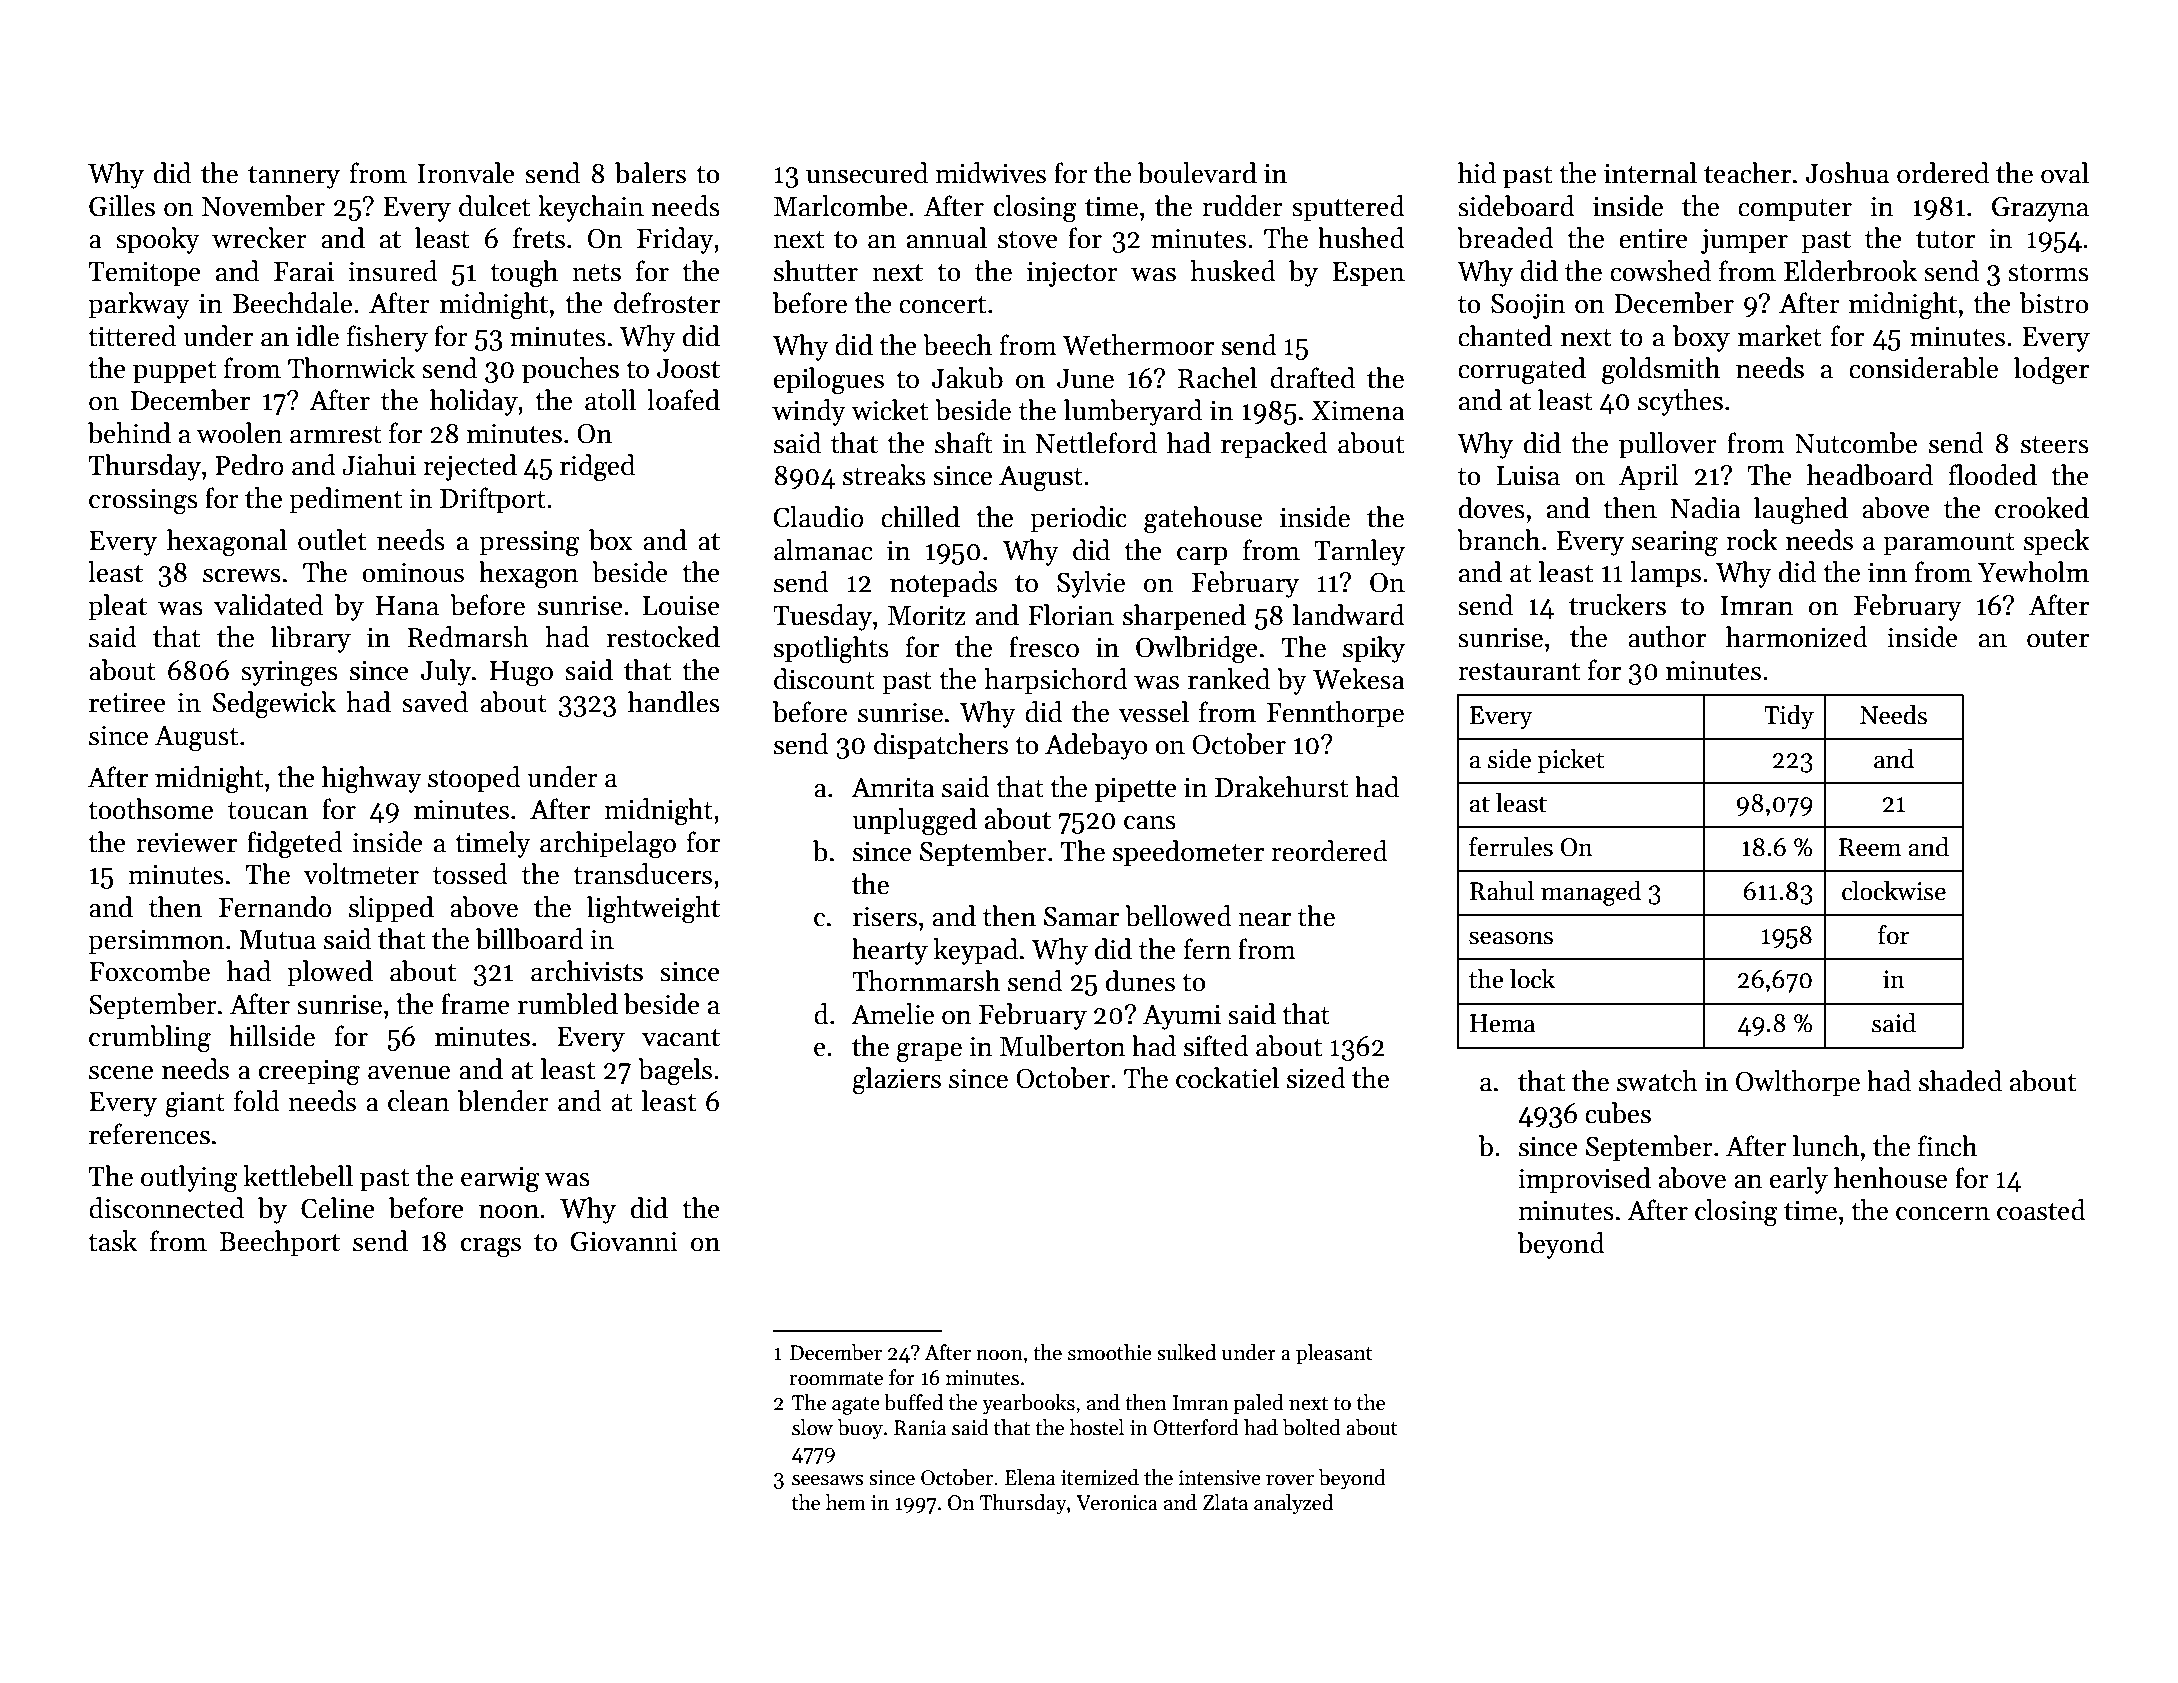 The width and height of the screenshot is (2178, 1683). Describe the element at coordinates (867, 173) in the screenshot. I see `unsecured` at that location.
